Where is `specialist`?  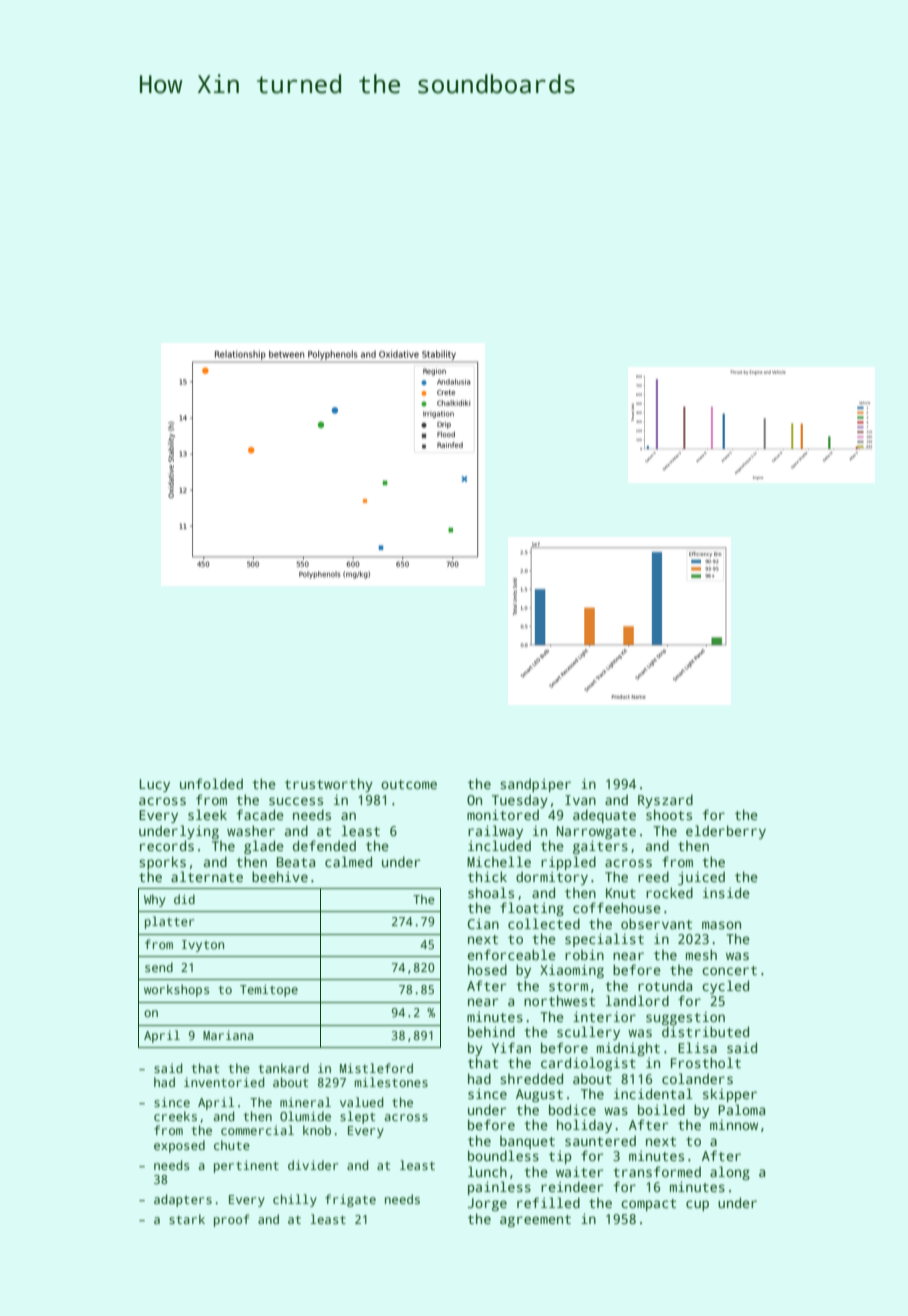
specialist is located at coordinates (604, 940).
